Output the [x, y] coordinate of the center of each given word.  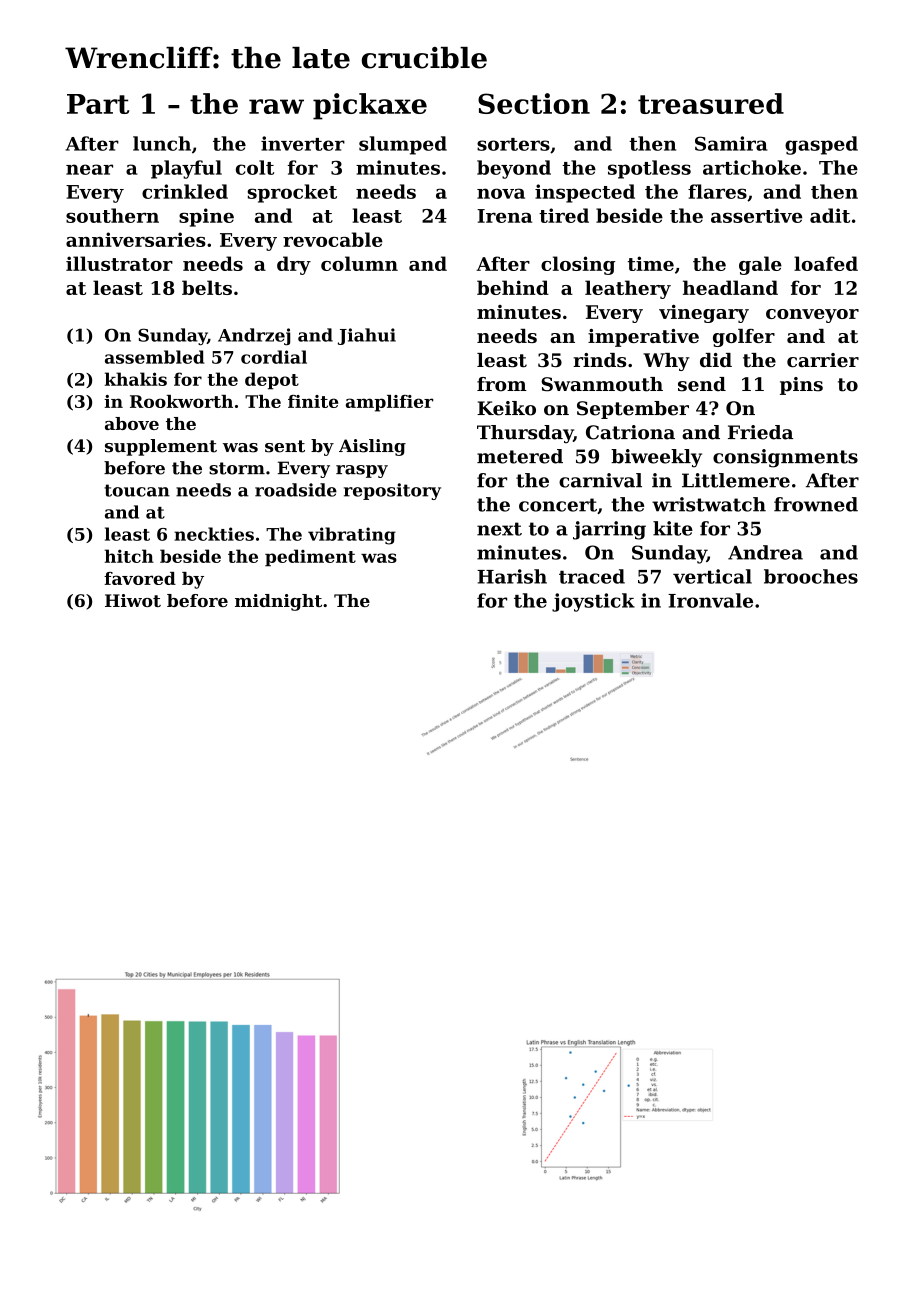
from [502, 384]
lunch [162, 143]
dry [294, 265]
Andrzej [254, 336]
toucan [137, 490]
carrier [823, 360]
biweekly [656, 458]
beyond [514, 169]
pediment [310, 558]
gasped [821, 145]
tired [564, 215]
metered [520, 456]
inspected [585, 193]
